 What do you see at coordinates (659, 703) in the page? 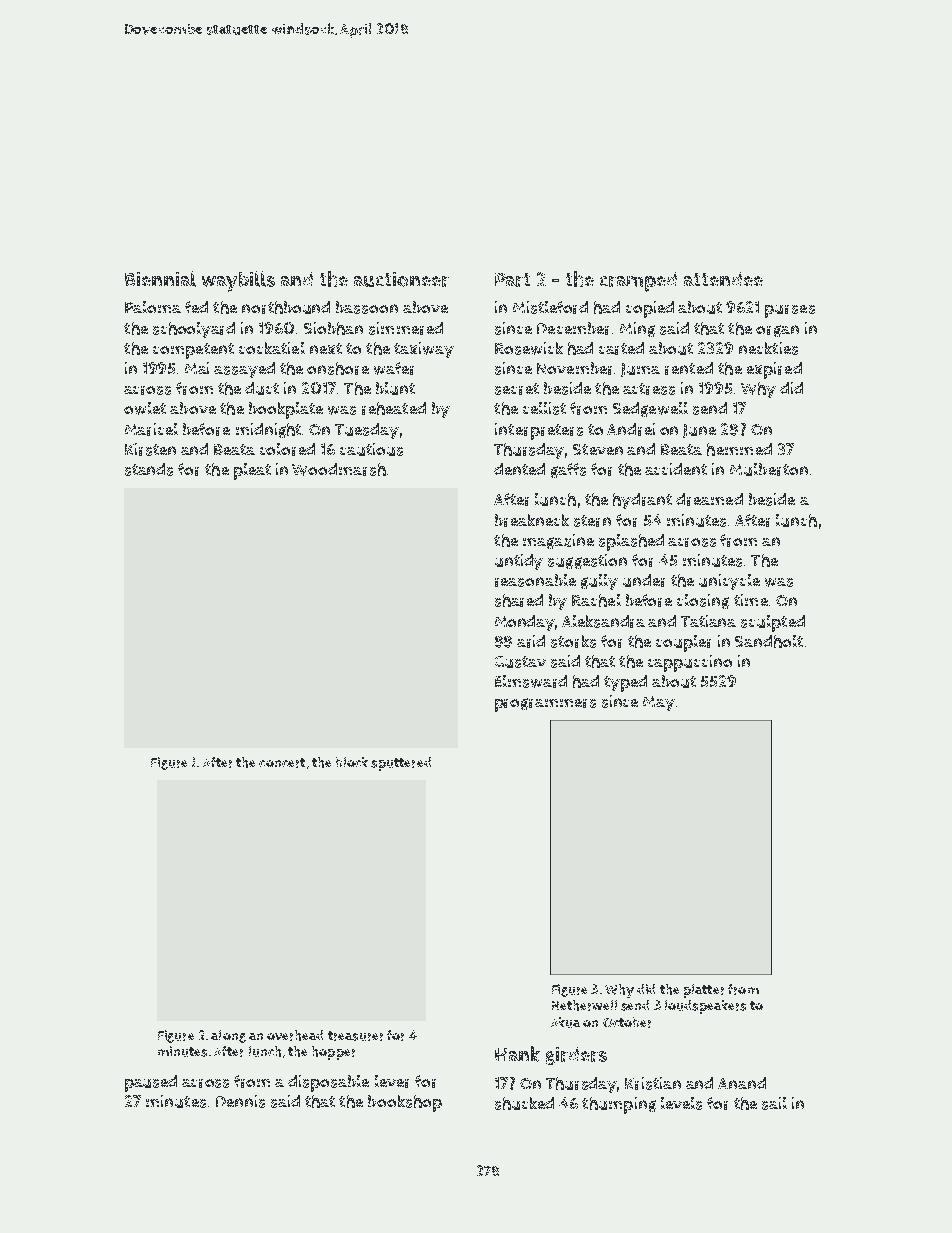
I see `May` at bounding box center [659, 703].
